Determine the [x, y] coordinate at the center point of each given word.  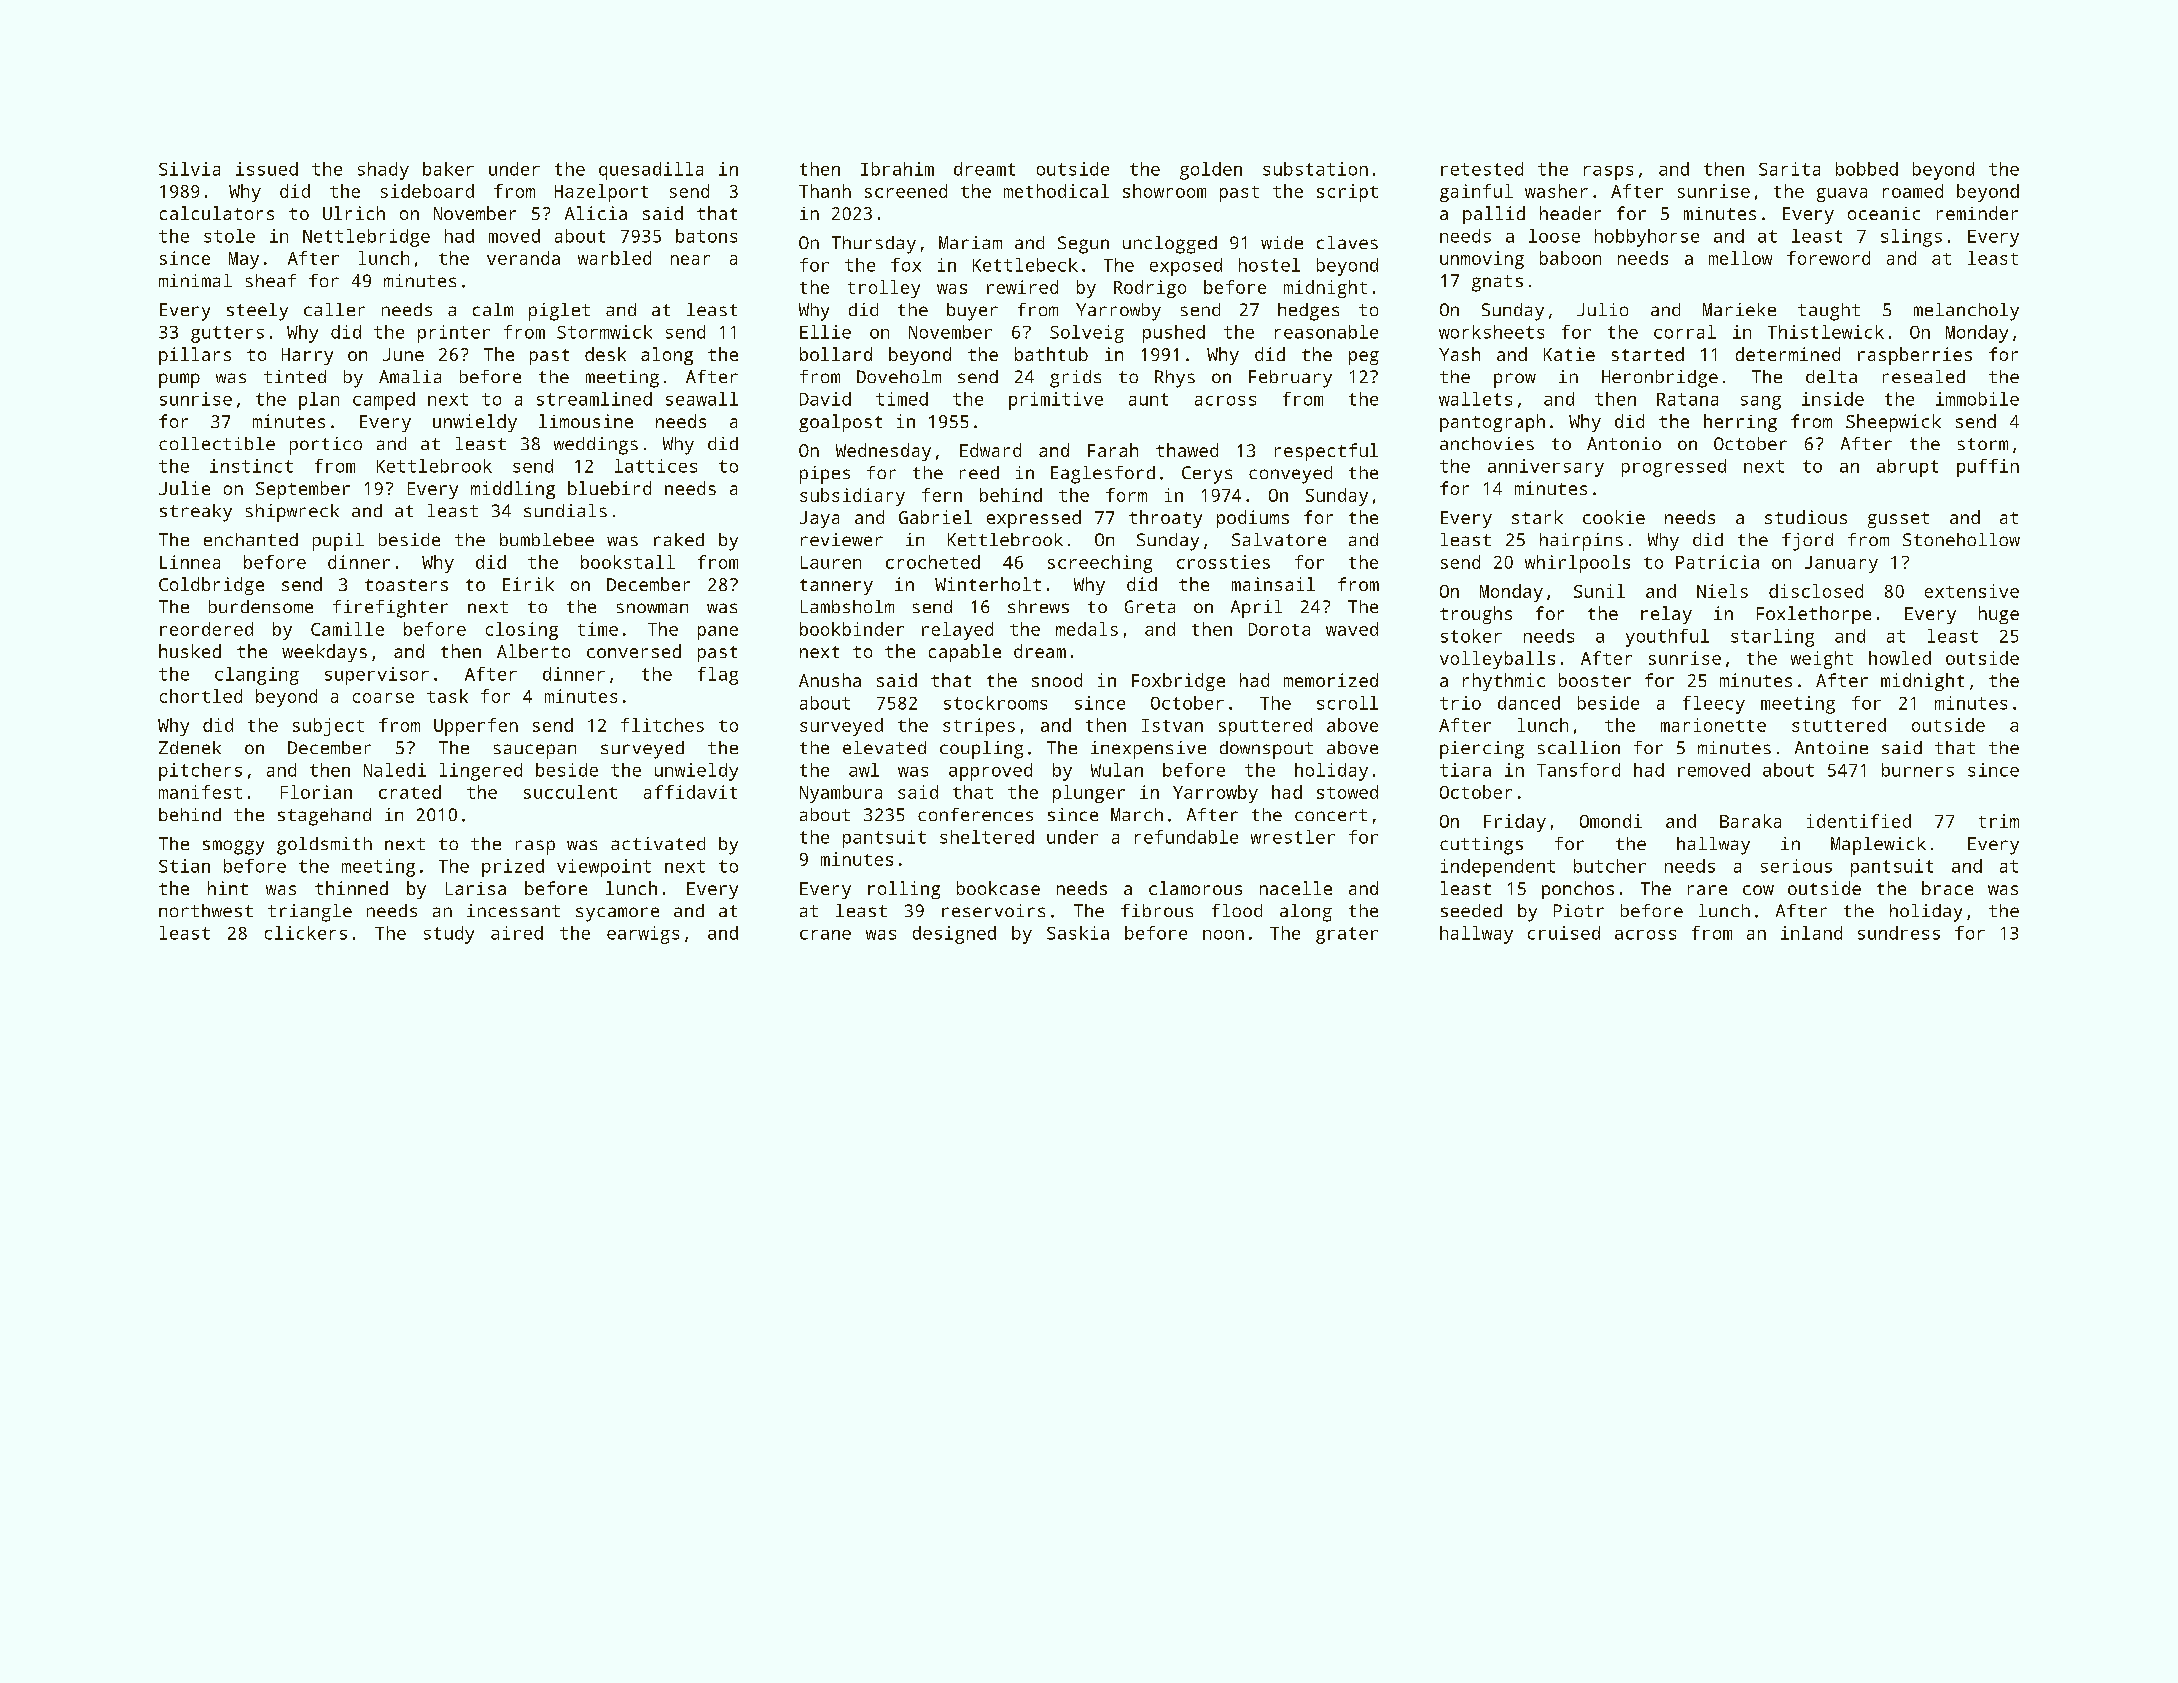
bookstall [628, 562]
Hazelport [601, 193]
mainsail [1273, 584]
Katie [1569, 354]
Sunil [1599, 591]
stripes [979, 727]
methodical [1056, 191]
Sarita [1789, 169]
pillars [195, 356]
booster [1595, 680]
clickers [306, 933]
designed [954, 935]
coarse [383, 698]
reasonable [1326, 332]
